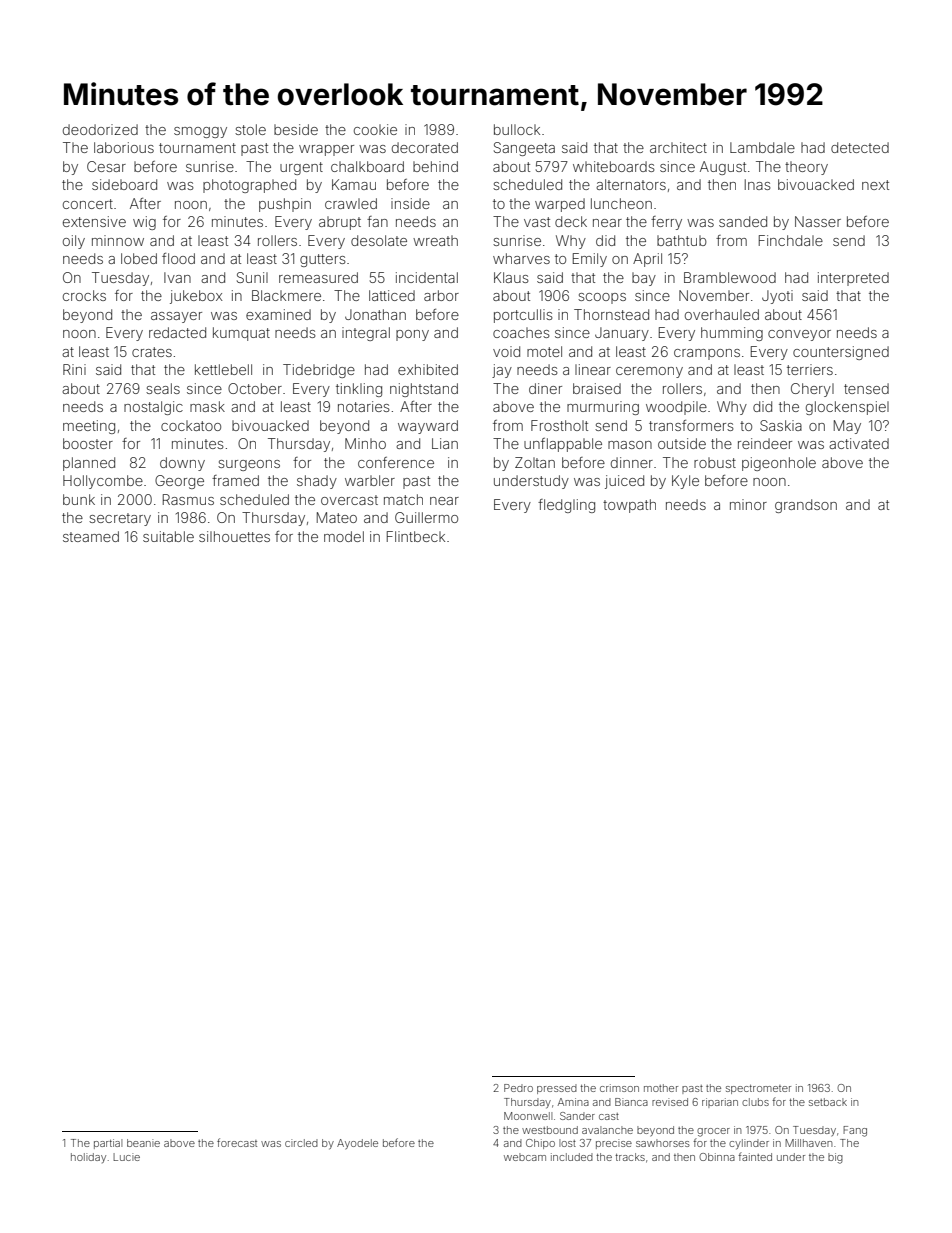  Describe the element at coordinates (234, 536) in the image. I see `silhouettes` at that location.
